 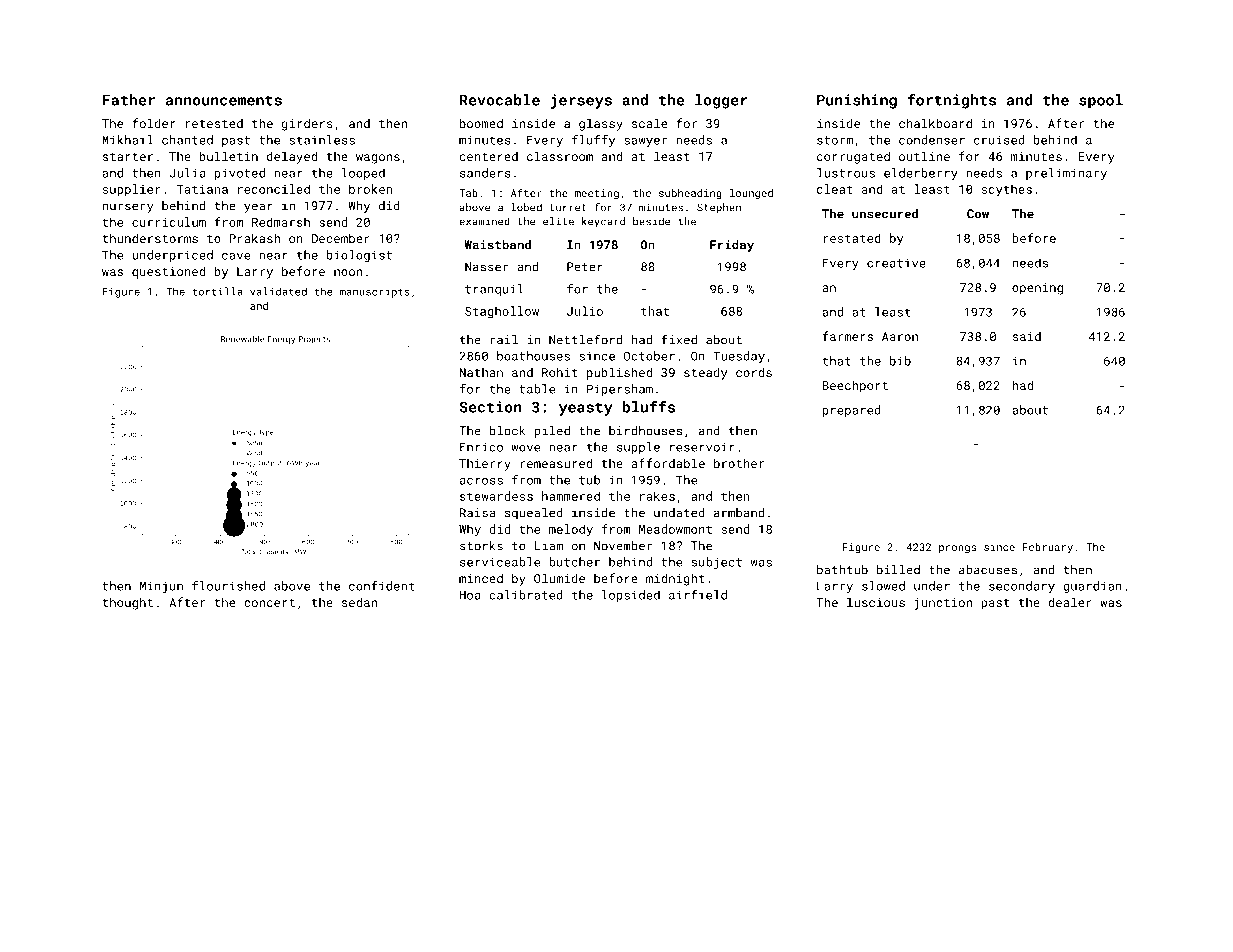 I want to click on Julio, so click(x=585, y=311).
